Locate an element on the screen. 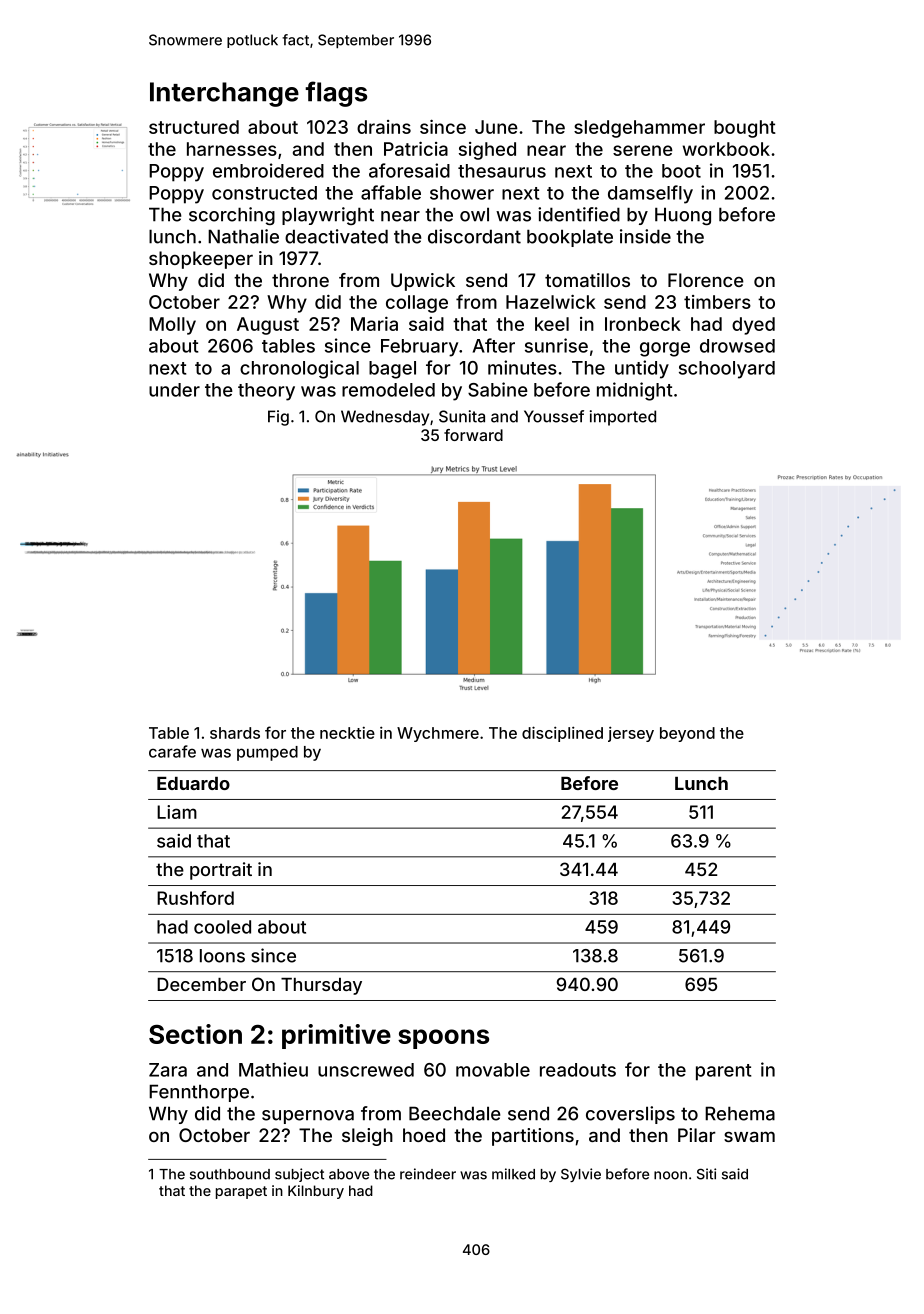  beyond is located at coordinates (687, 734).
